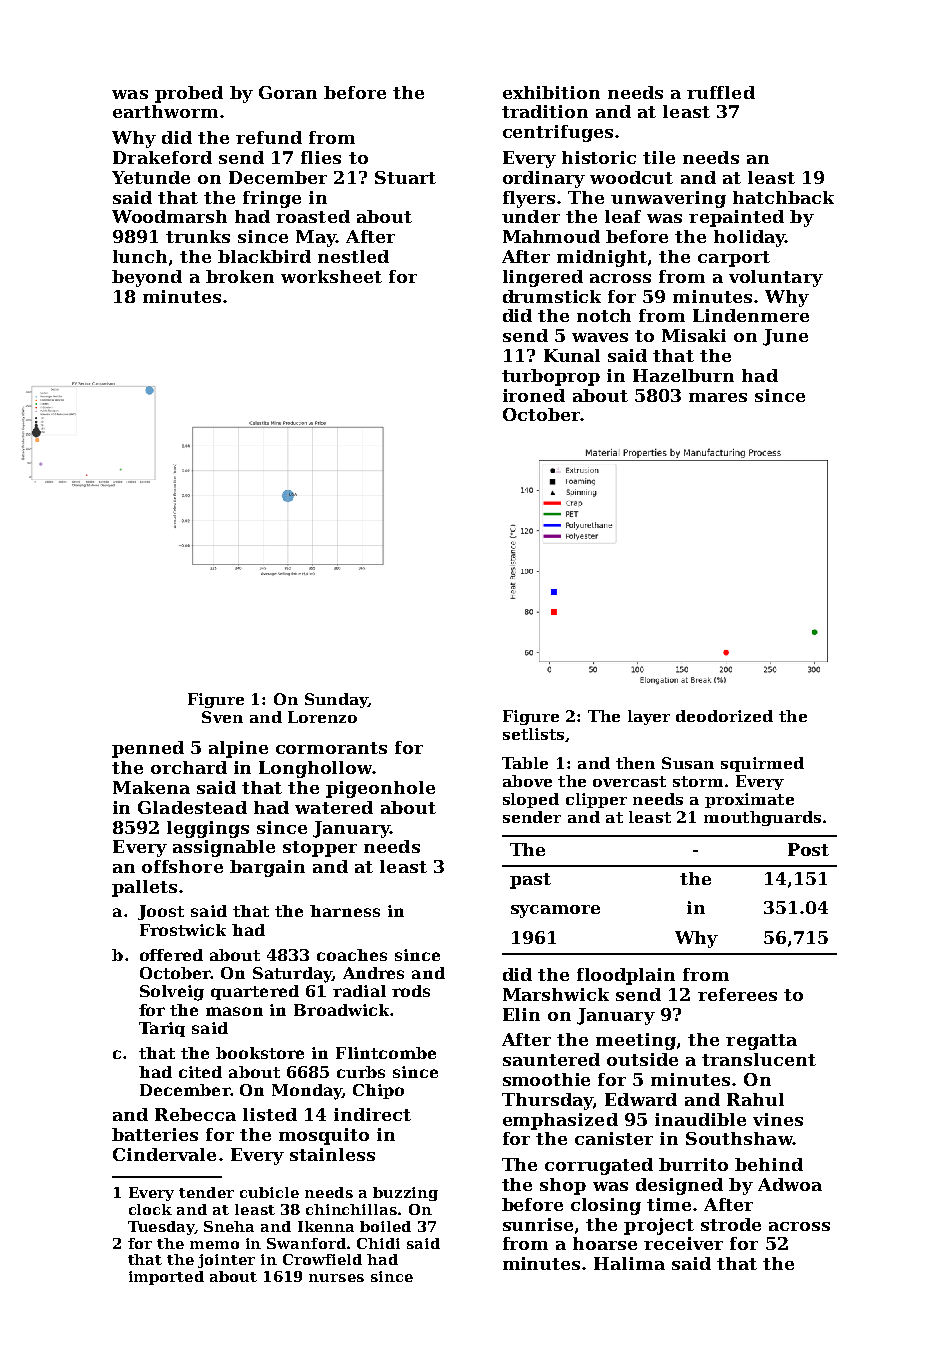 The image size is (949, 1346). Describe the element at coordinates (551, 92) in the image. I see `exhibition` at that location.
